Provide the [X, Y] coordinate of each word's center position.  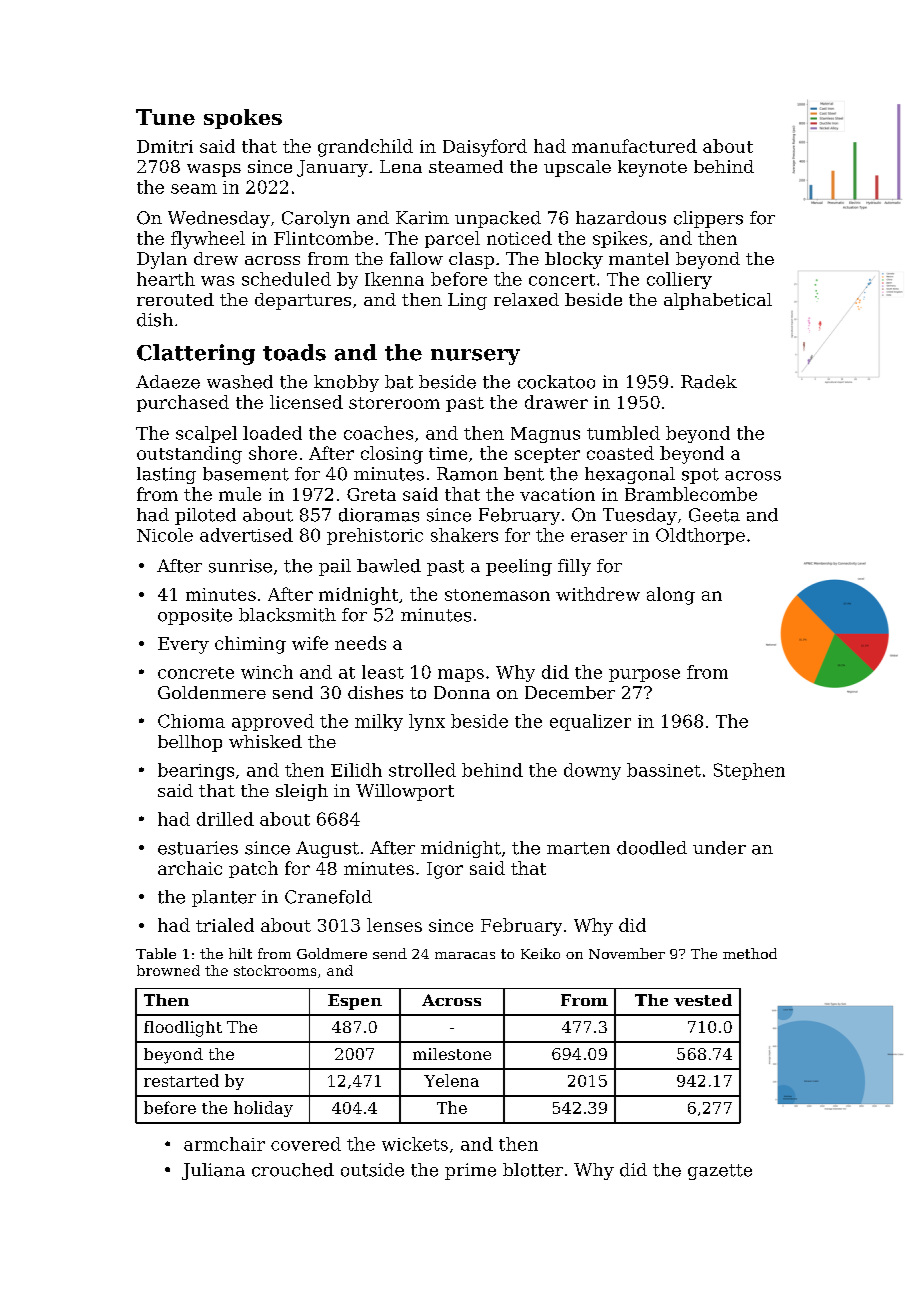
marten [578, 848]
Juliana [213, 1171]
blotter [533, 1170]
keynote [652, 168]
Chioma [191, 721]
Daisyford [485, 148]
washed [240, 382]
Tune [165, 117]
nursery [475, 357]
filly [574, 567]
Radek [709, 382]
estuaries [198, 848]
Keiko [540, 953]
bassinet [664, 770]
